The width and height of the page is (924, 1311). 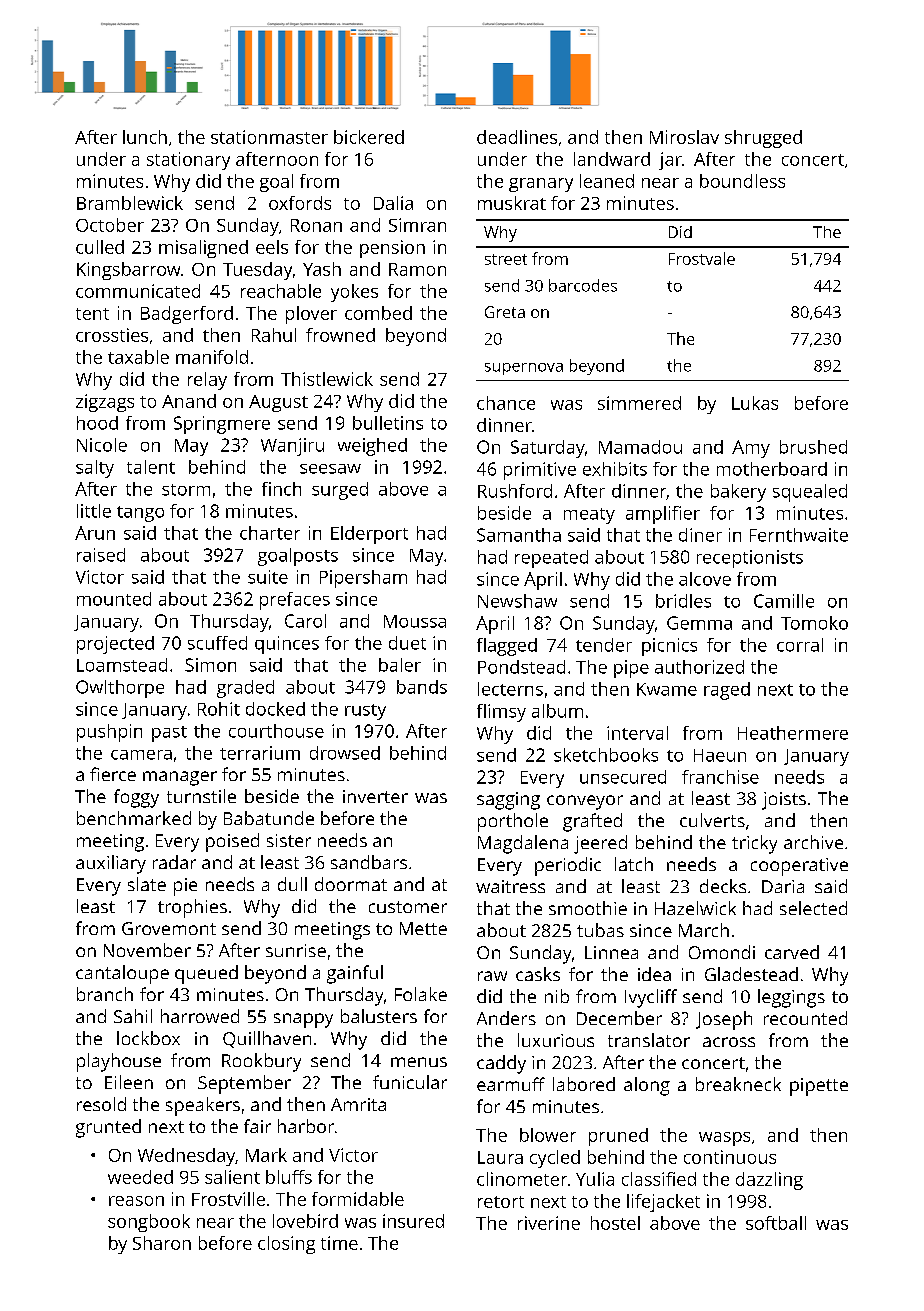 I want to click on little, so click(x=94, y=511).
